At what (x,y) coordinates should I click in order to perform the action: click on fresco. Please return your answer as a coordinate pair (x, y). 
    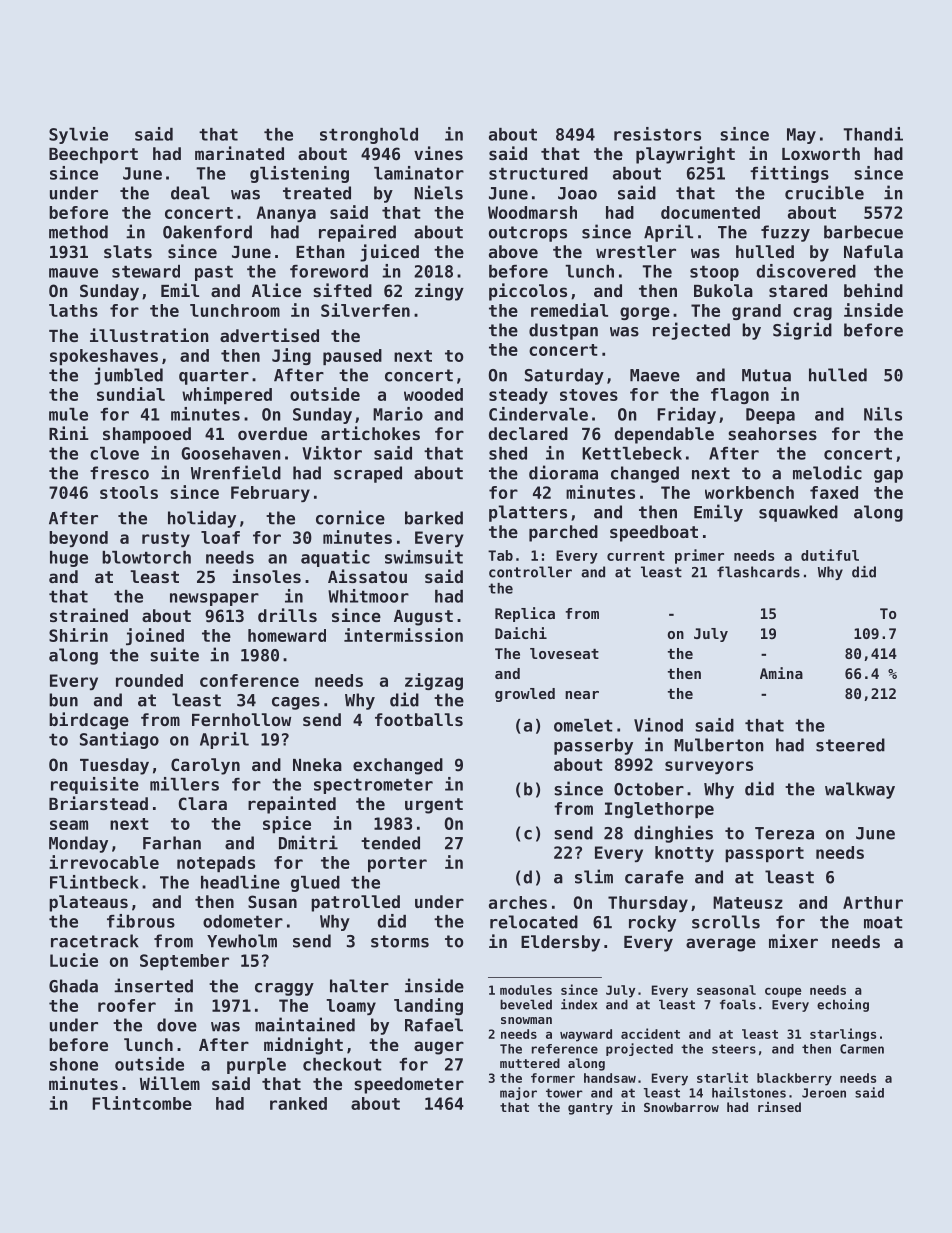
    Looking at the image, I should click on (119, 473).
